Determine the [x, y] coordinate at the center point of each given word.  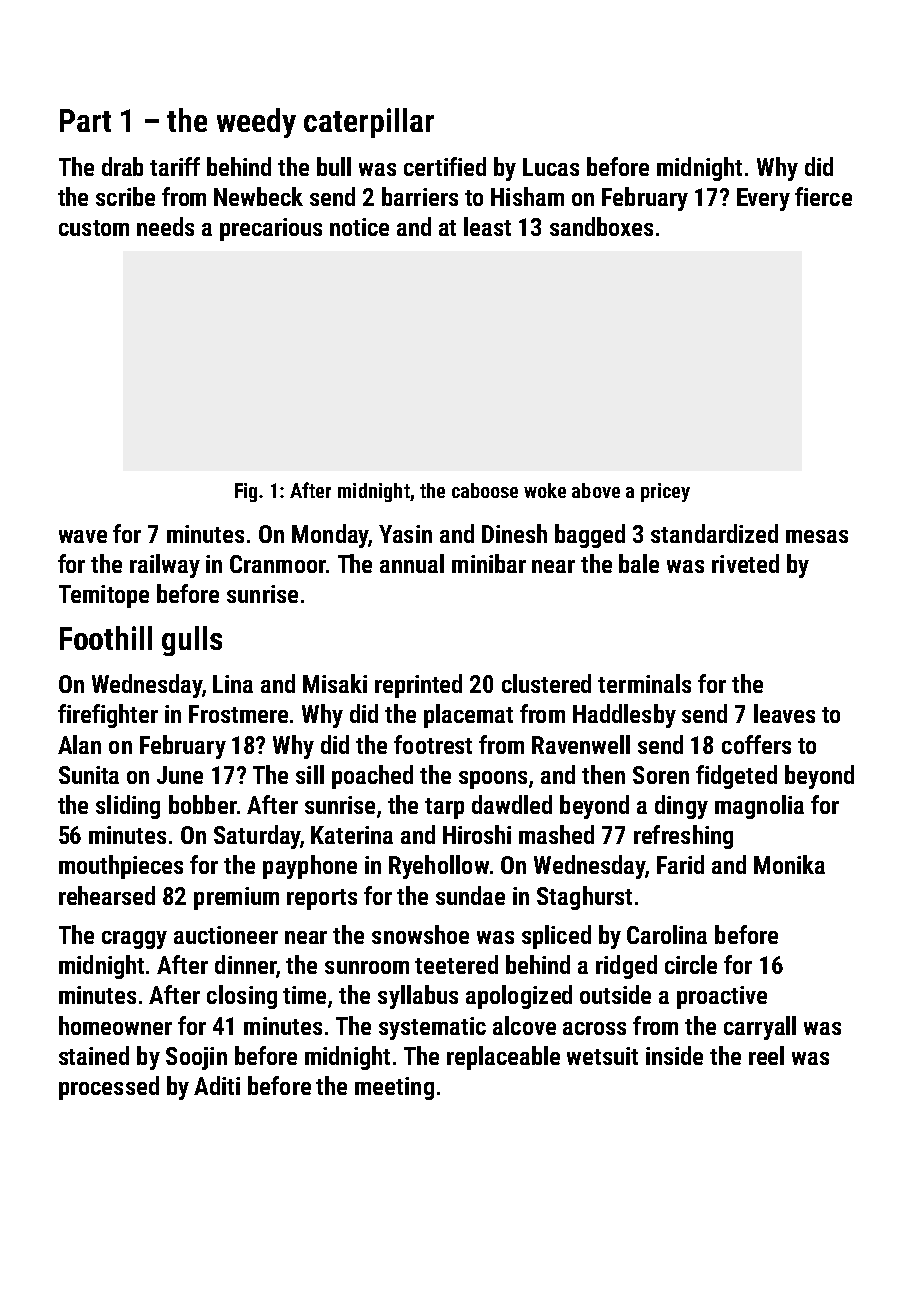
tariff [175, 166]
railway [165, 566]
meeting [394, 1088]
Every [763, 199]
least [487, 226]
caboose [485, 490]
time [304, 995]
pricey [665, 492]
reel [766, 1055]
